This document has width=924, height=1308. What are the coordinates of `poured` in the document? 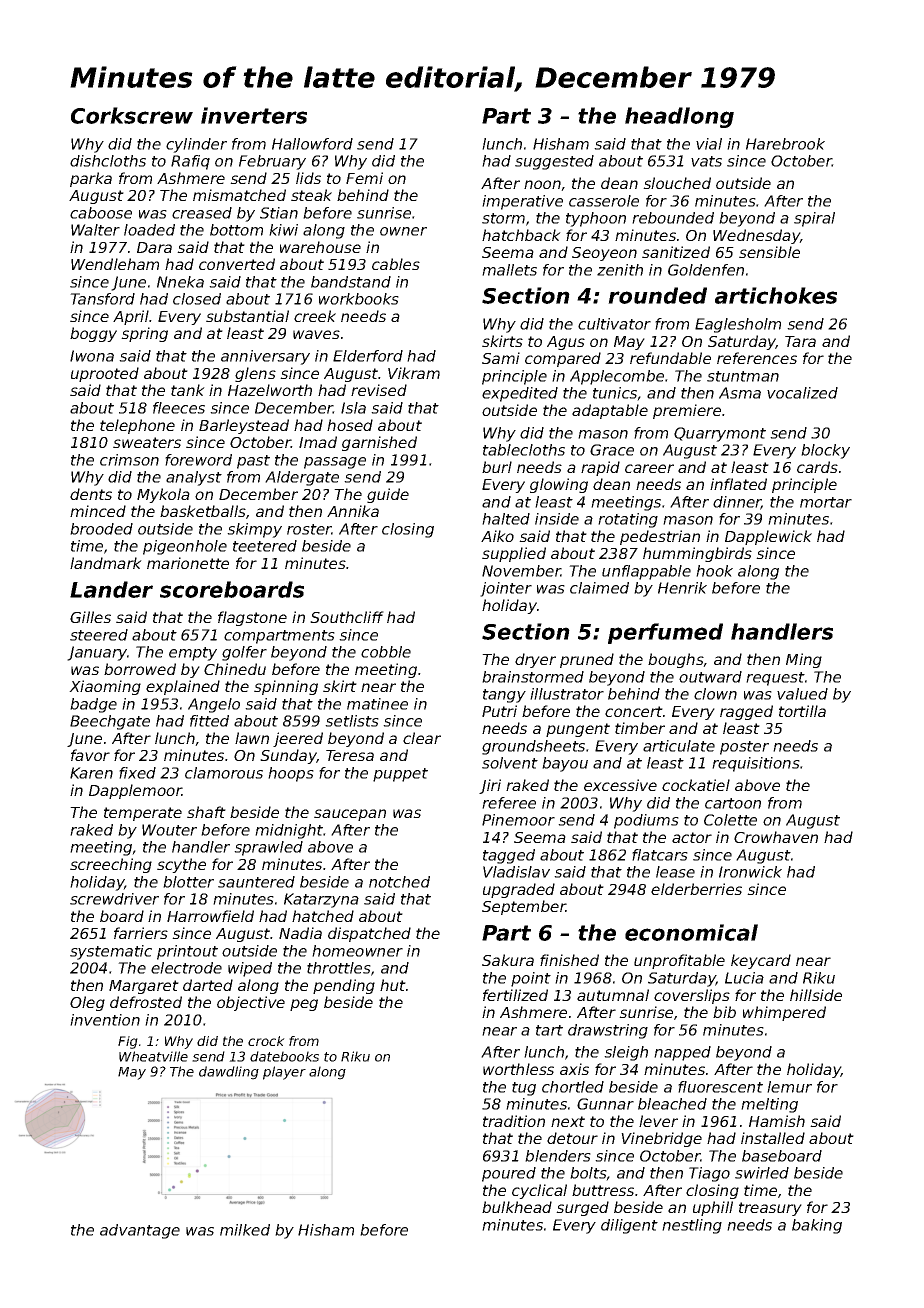 It's located at (509, 1174).
